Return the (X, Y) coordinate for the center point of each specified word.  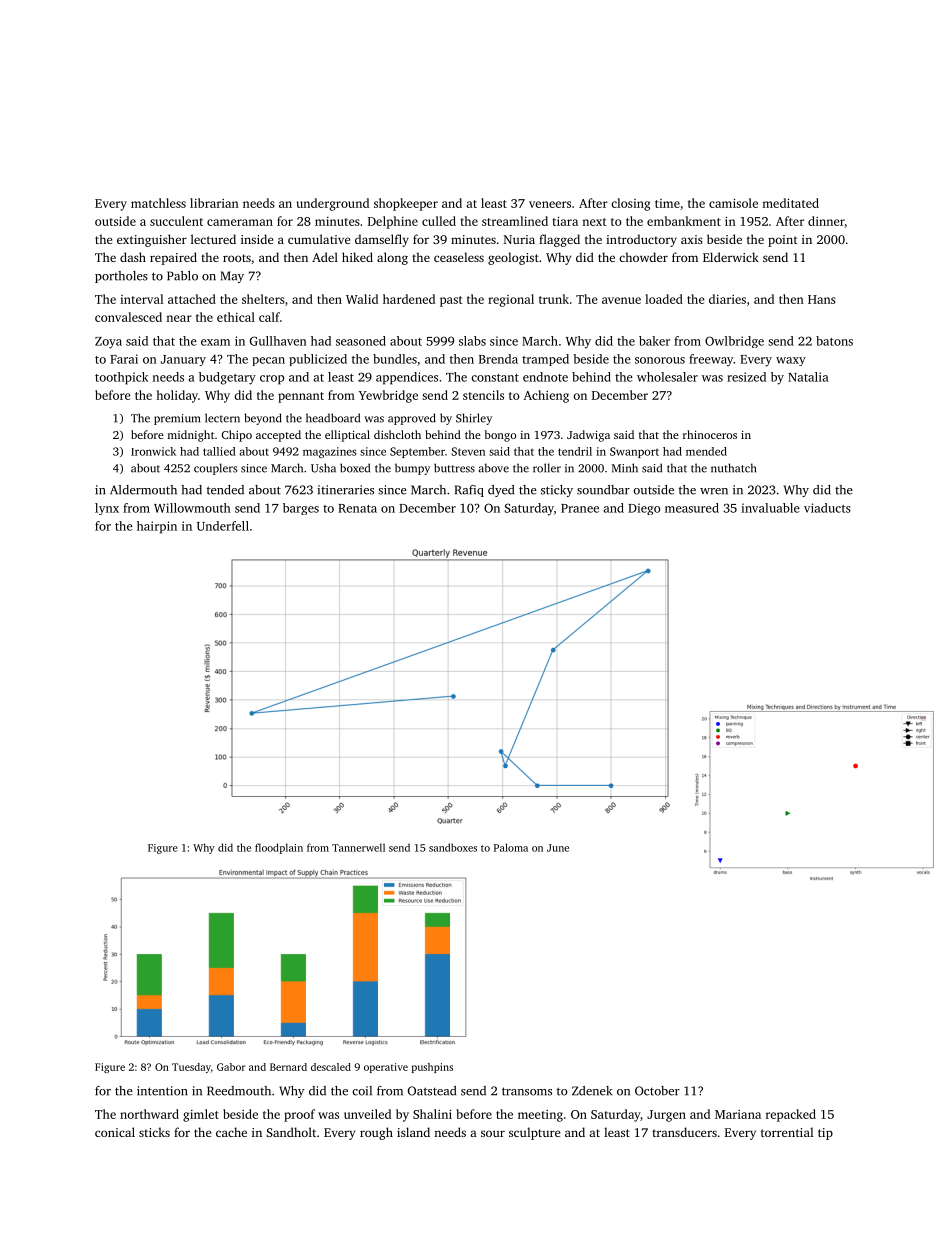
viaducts (827, 508)
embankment (684, 221)
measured (692, 508)
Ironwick (153, 451)
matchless (158, 203)
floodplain (279, 848)
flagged (559, 240)
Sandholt (291, 1132)
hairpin (157, 527)
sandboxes (453, 847)
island (413, 1132)
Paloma (511, 847)
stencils (483, 395)
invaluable (770, 508)
